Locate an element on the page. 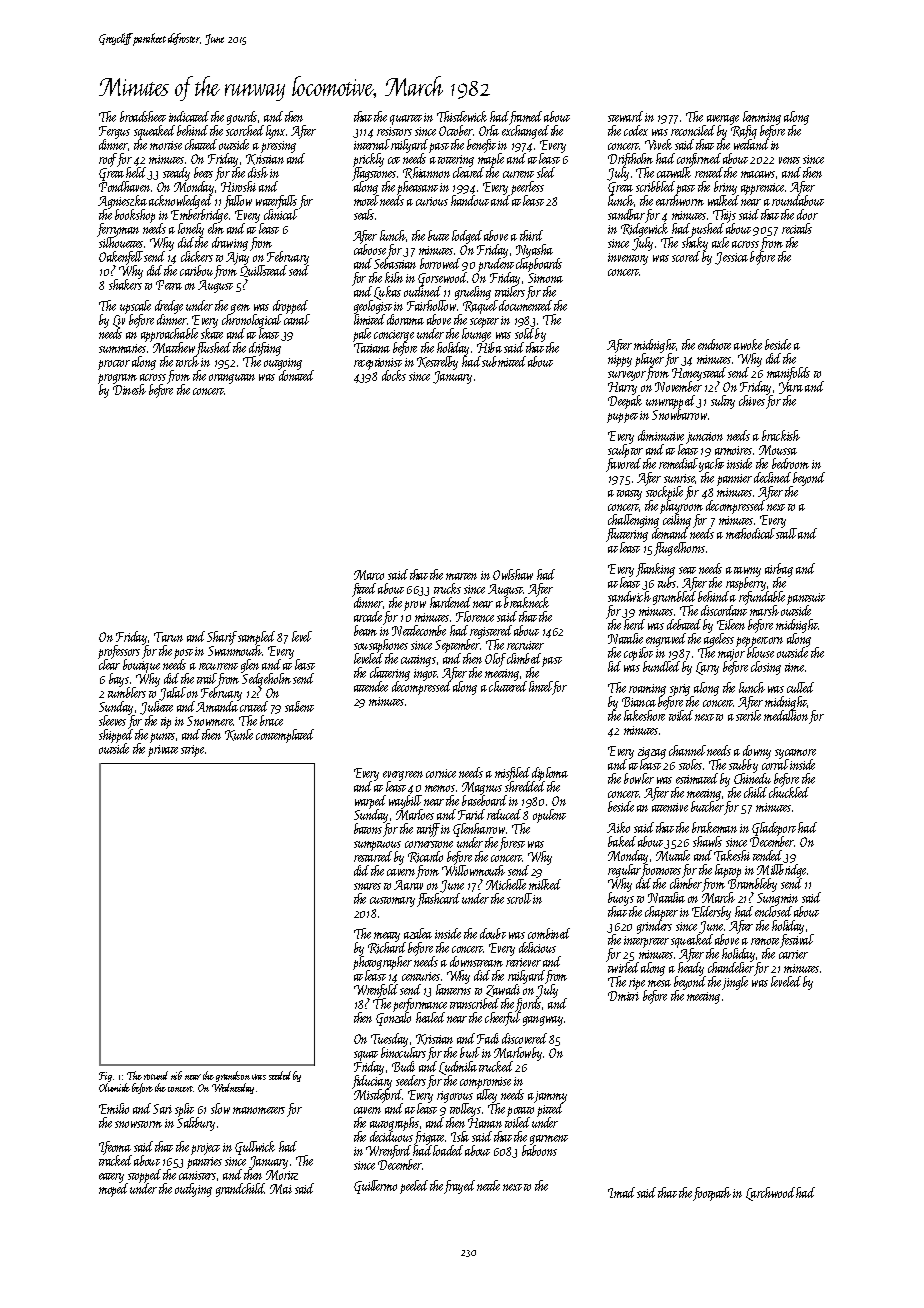 The height and width of the page is (1308, 924). Dinesh is located at coordinates (129, 390).
